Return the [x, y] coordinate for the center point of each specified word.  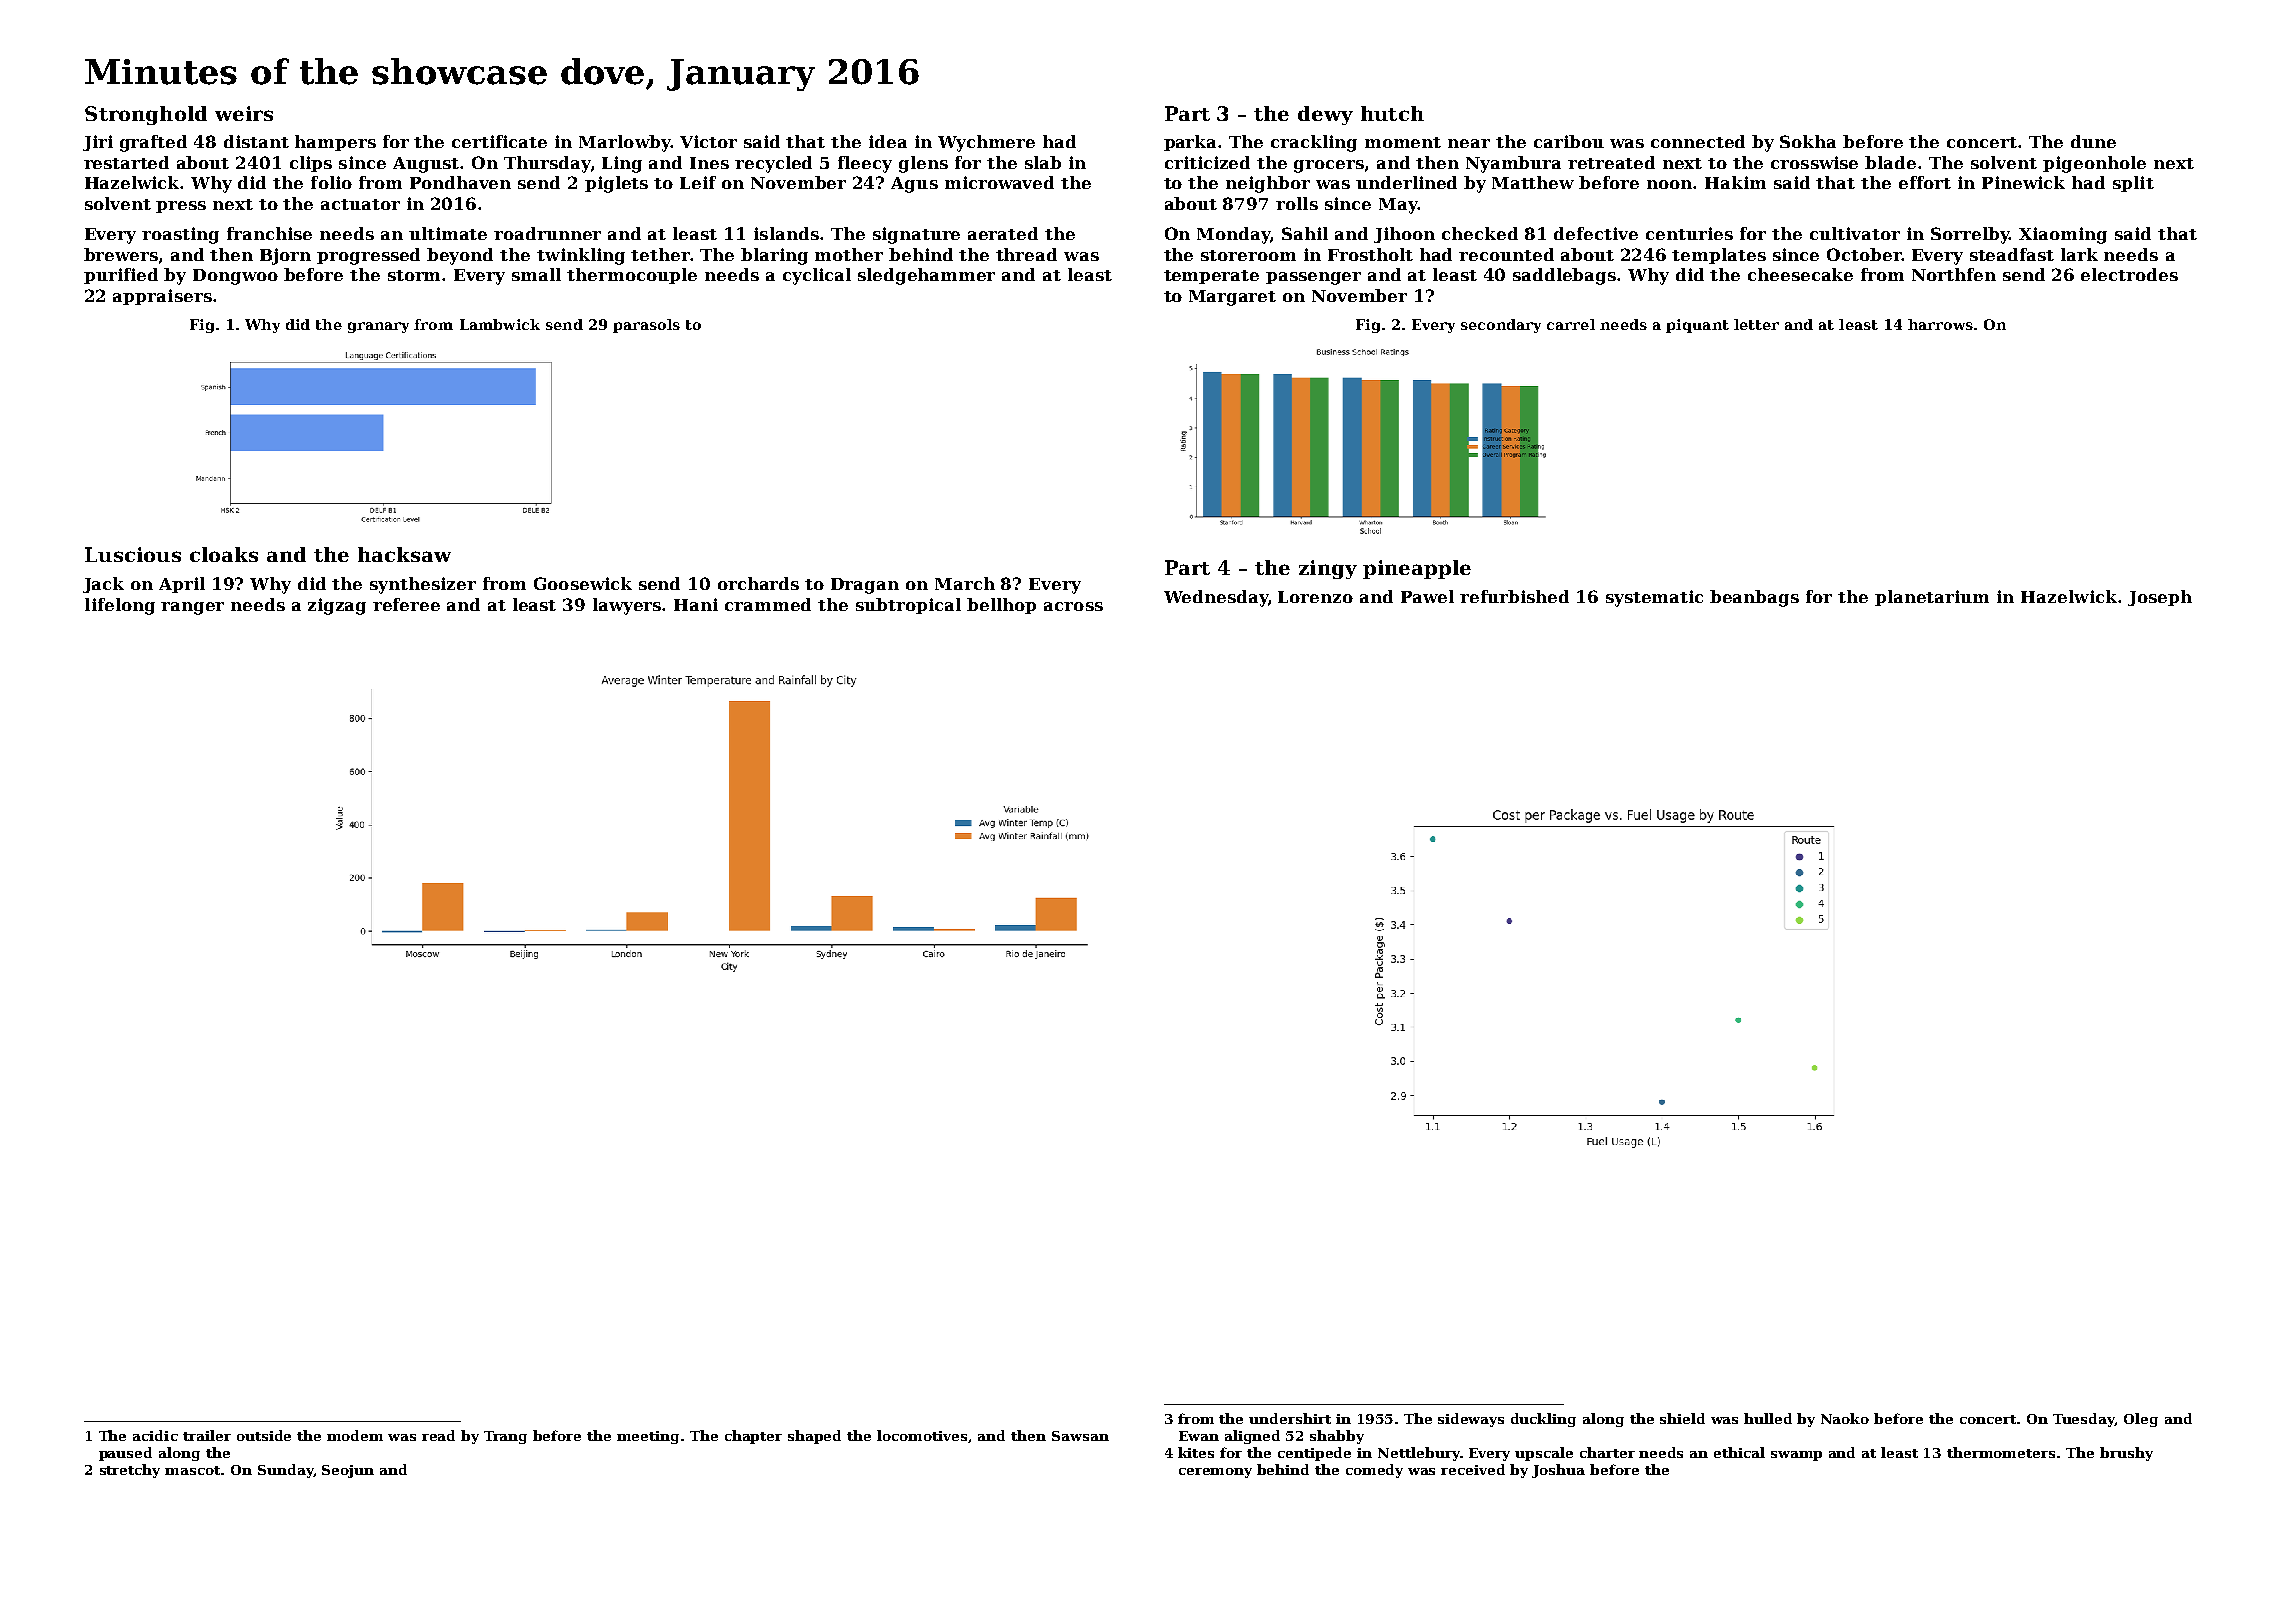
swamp [1796, 1456]
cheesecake [1800, 274]
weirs [244, 113]
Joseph [2160, 598]
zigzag [337, 606]
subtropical [908, 606]
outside [264, 1435]
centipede [1314, 1454]
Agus [914, 185]
